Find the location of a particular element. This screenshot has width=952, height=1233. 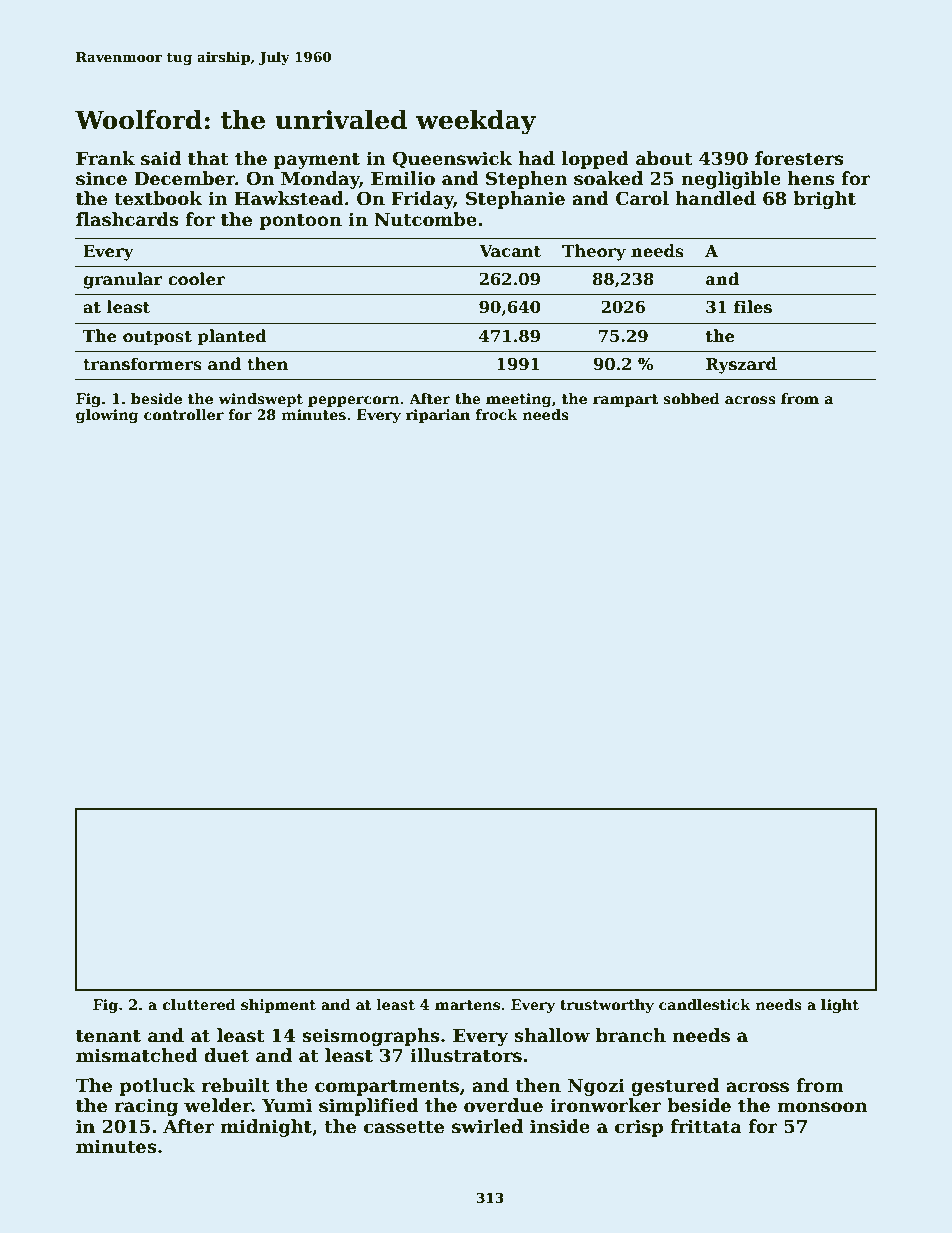

racing is located at coordinates (146, 1107).
